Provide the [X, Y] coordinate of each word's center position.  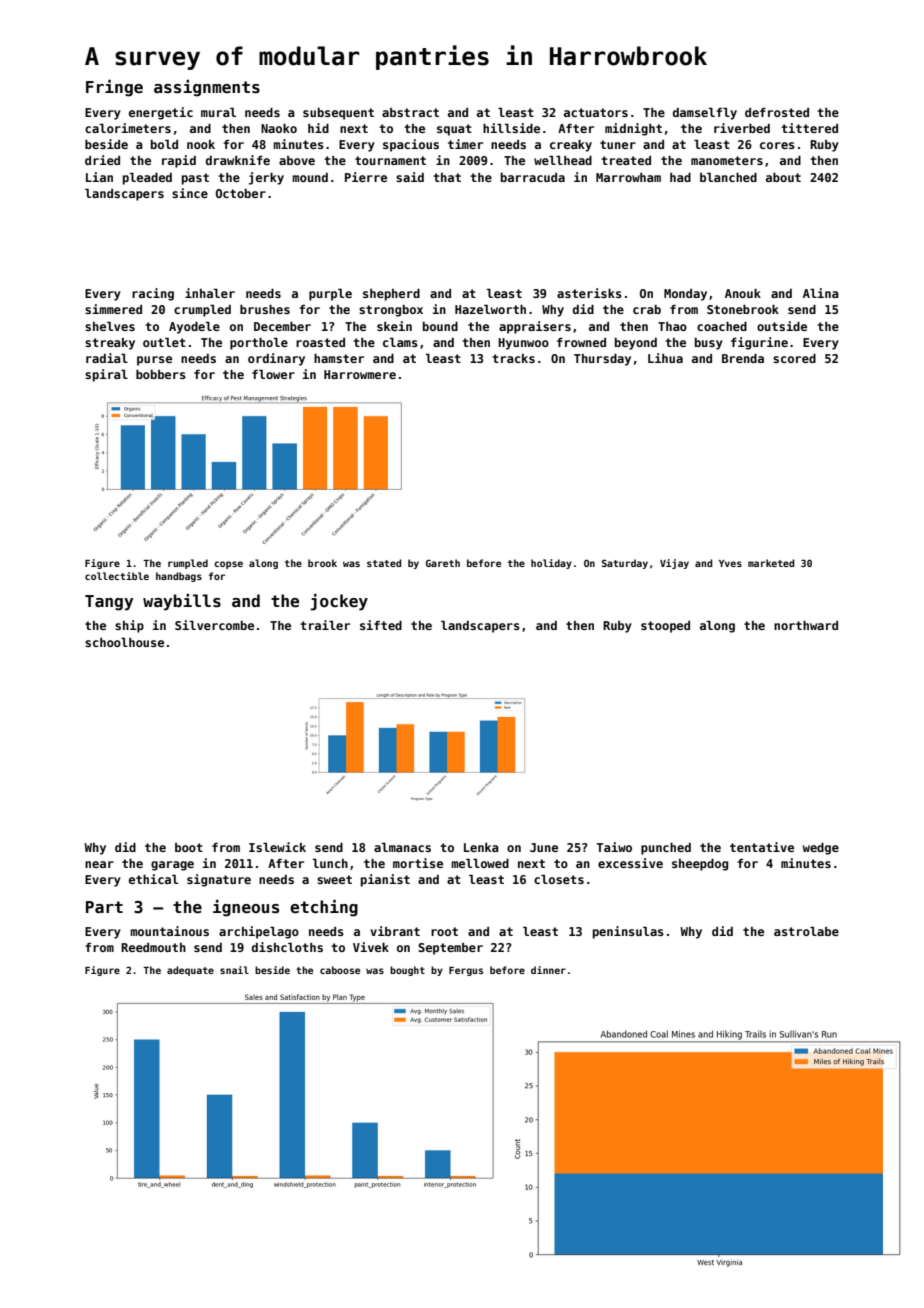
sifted [381, 625]
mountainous [169, 931]
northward [806, 625]
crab [647, 309]
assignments [207, 88]
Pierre [366, 177]
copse [228, 565]
